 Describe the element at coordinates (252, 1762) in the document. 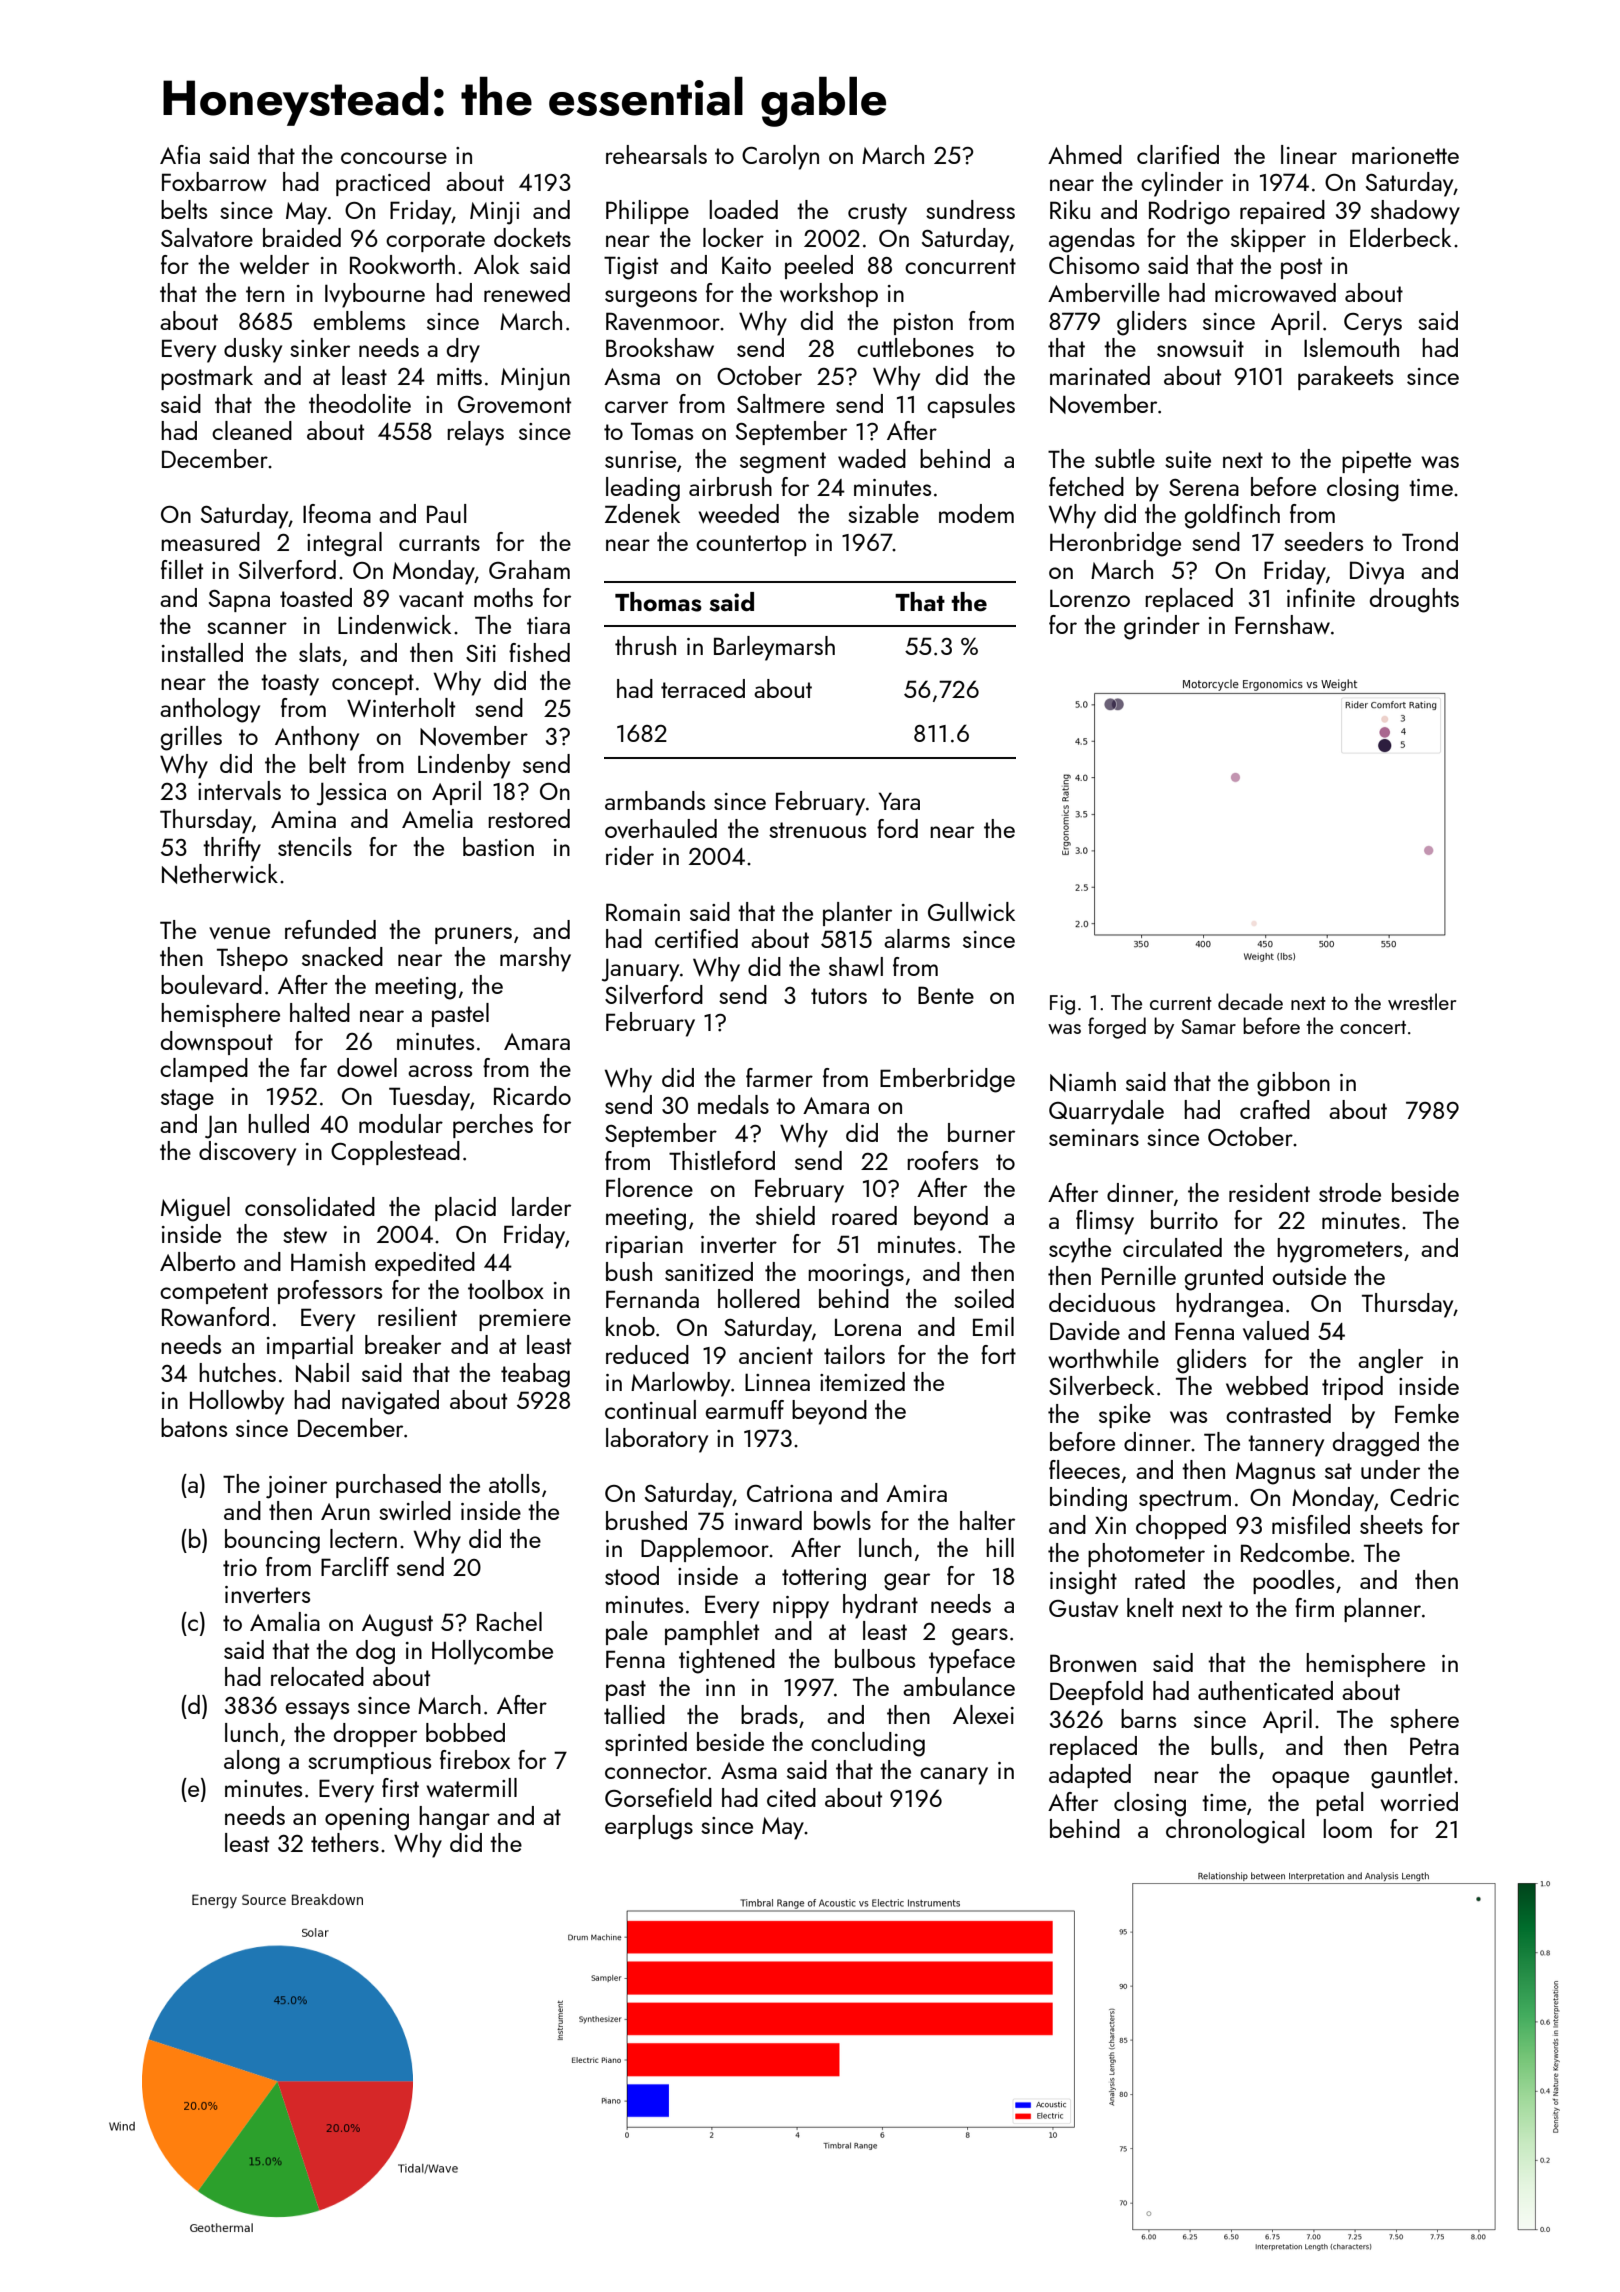

I see `along` at that location.
